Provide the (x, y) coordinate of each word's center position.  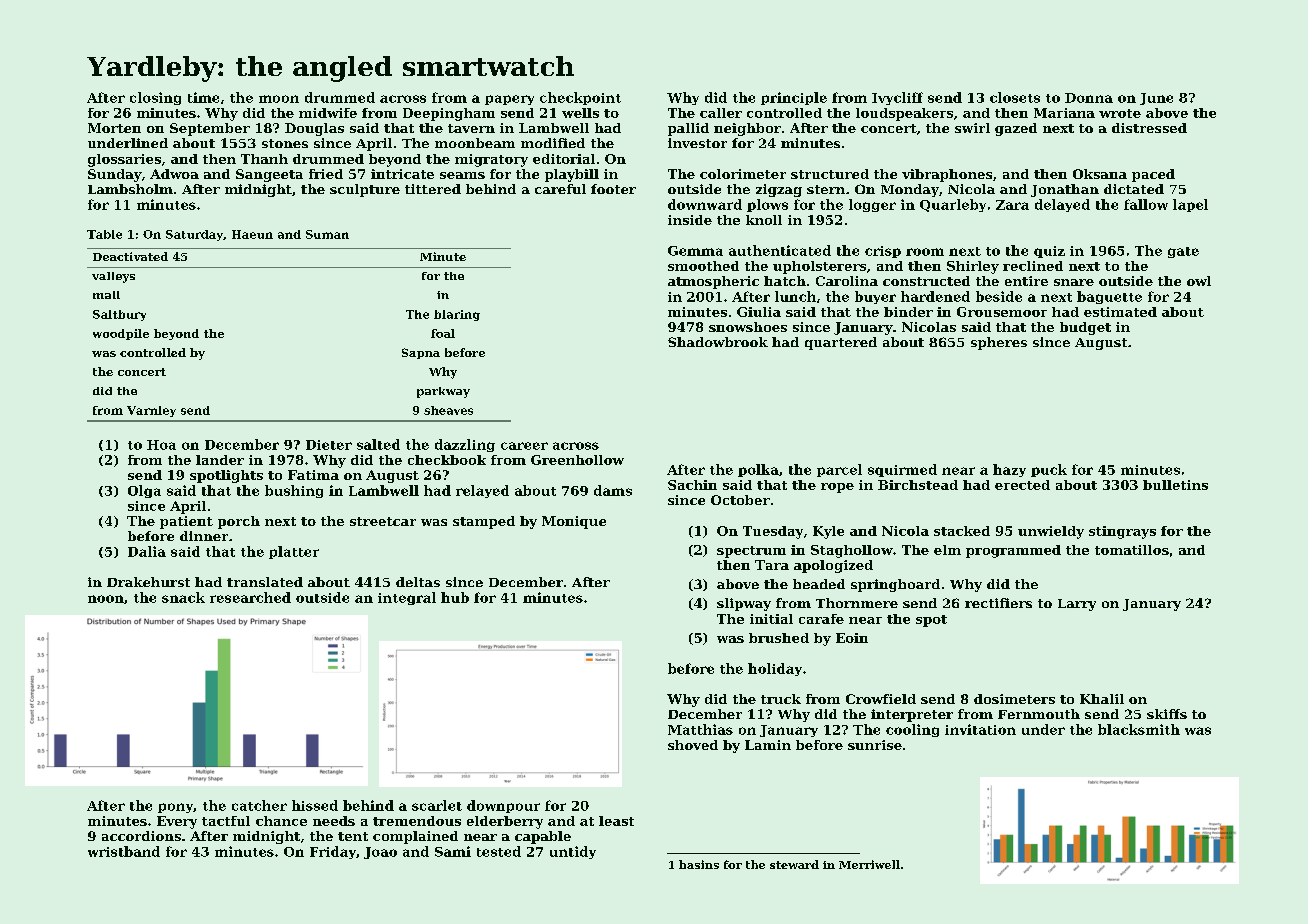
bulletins (1175, 485)
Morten (114, 128)
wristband (124, 851)
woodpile (121, 334)
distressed (1149, 128)
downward (705, 204)
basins (699, 864)
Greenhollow (577, 460)
